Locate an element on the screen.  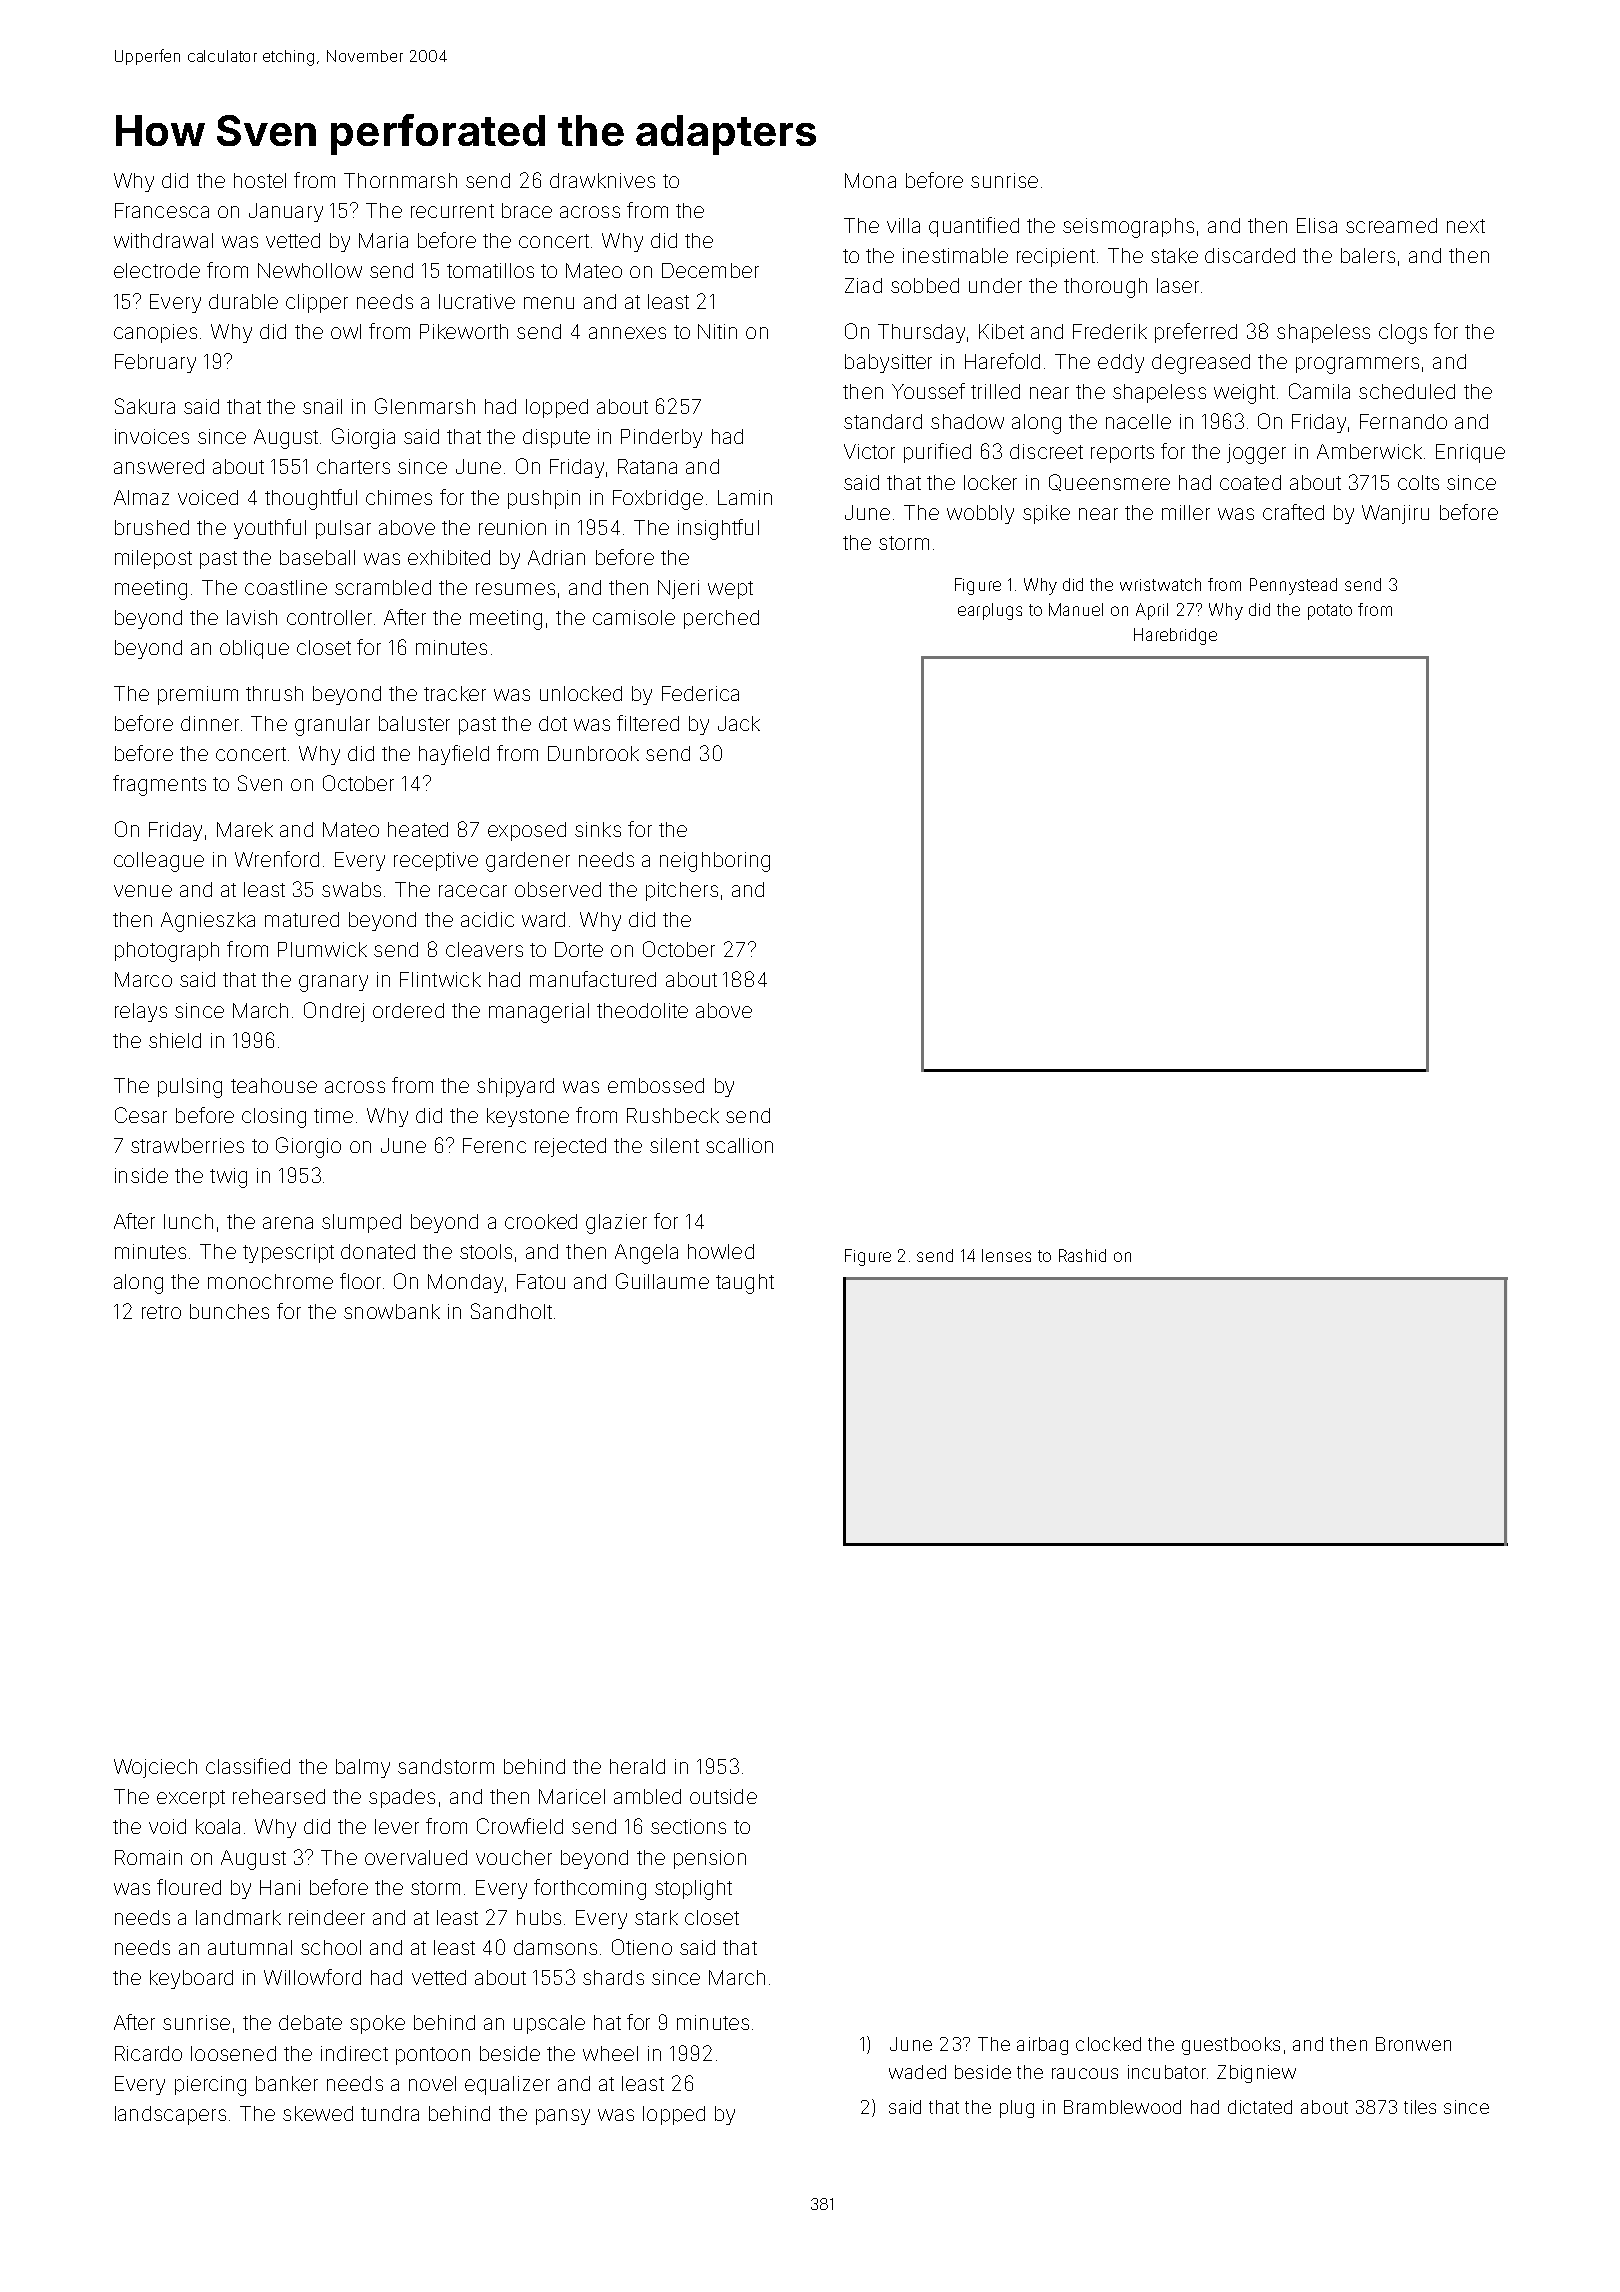
pansy is located at coordinates (563, 2117).
